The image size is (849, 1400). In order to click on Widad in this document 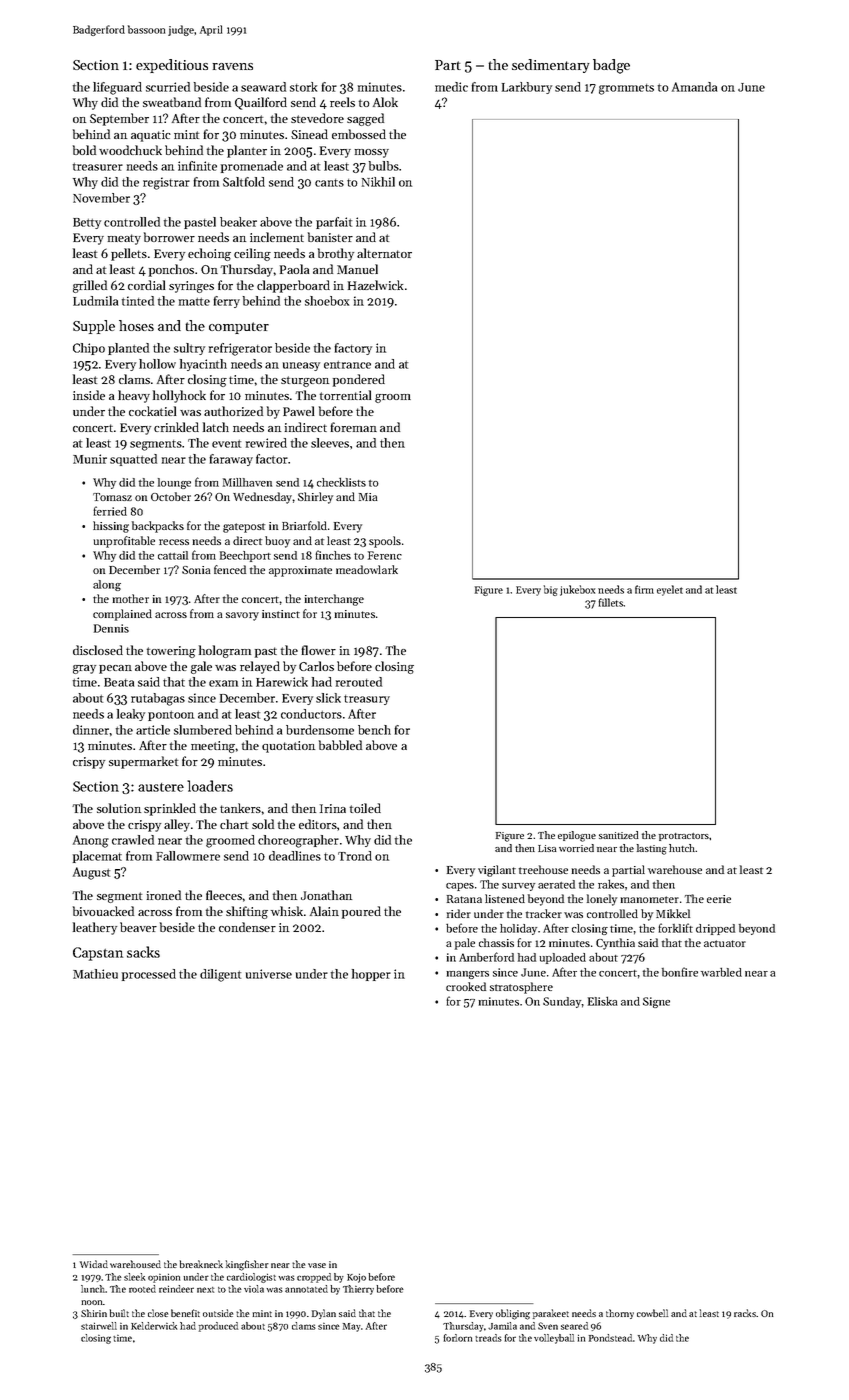, I will do `click(94, 1264)`.
